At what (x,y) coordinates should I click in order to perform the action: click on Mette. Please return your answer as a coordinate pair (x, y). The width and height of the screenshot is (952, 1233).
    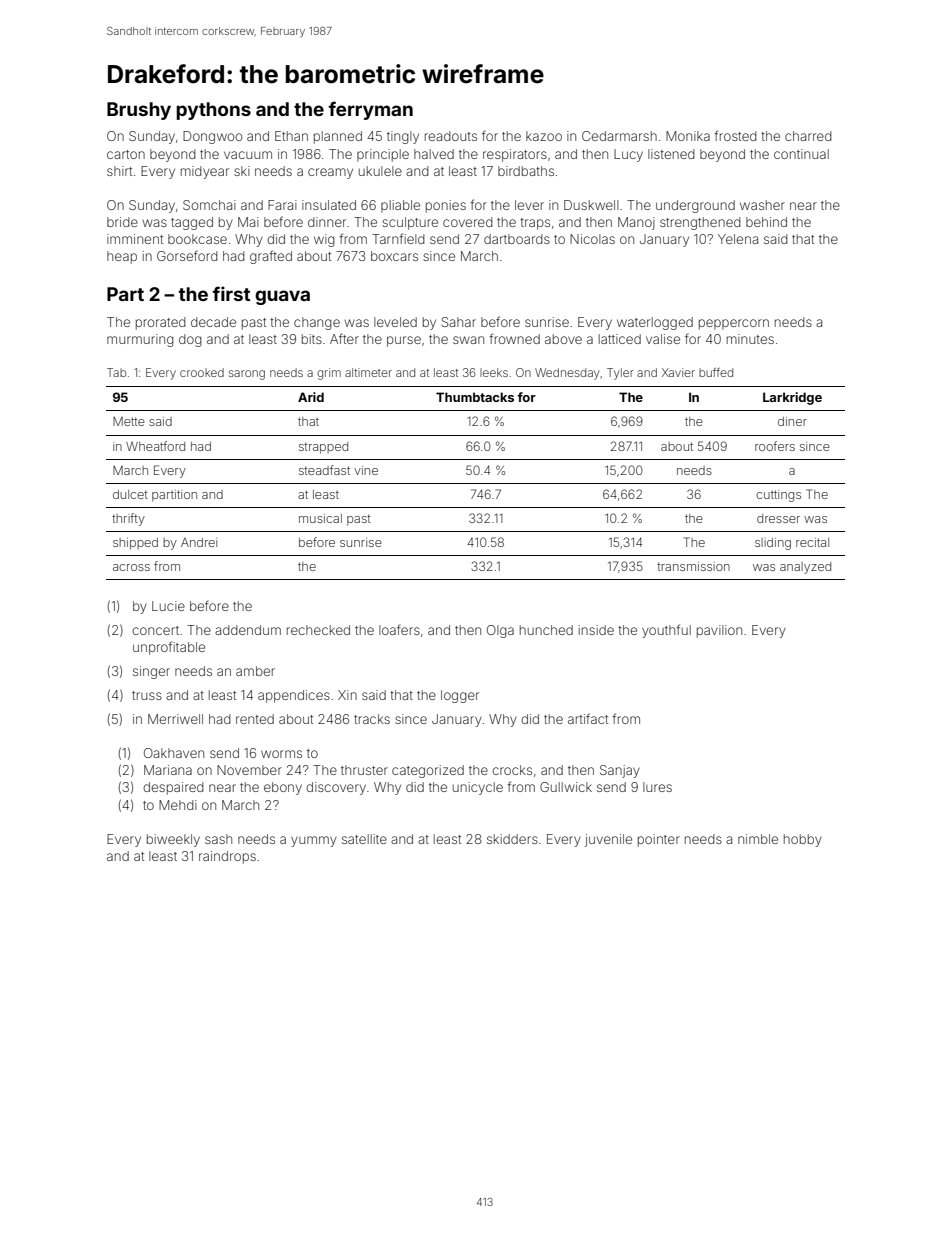
    Looking at the image, I should click on (129, 421).
